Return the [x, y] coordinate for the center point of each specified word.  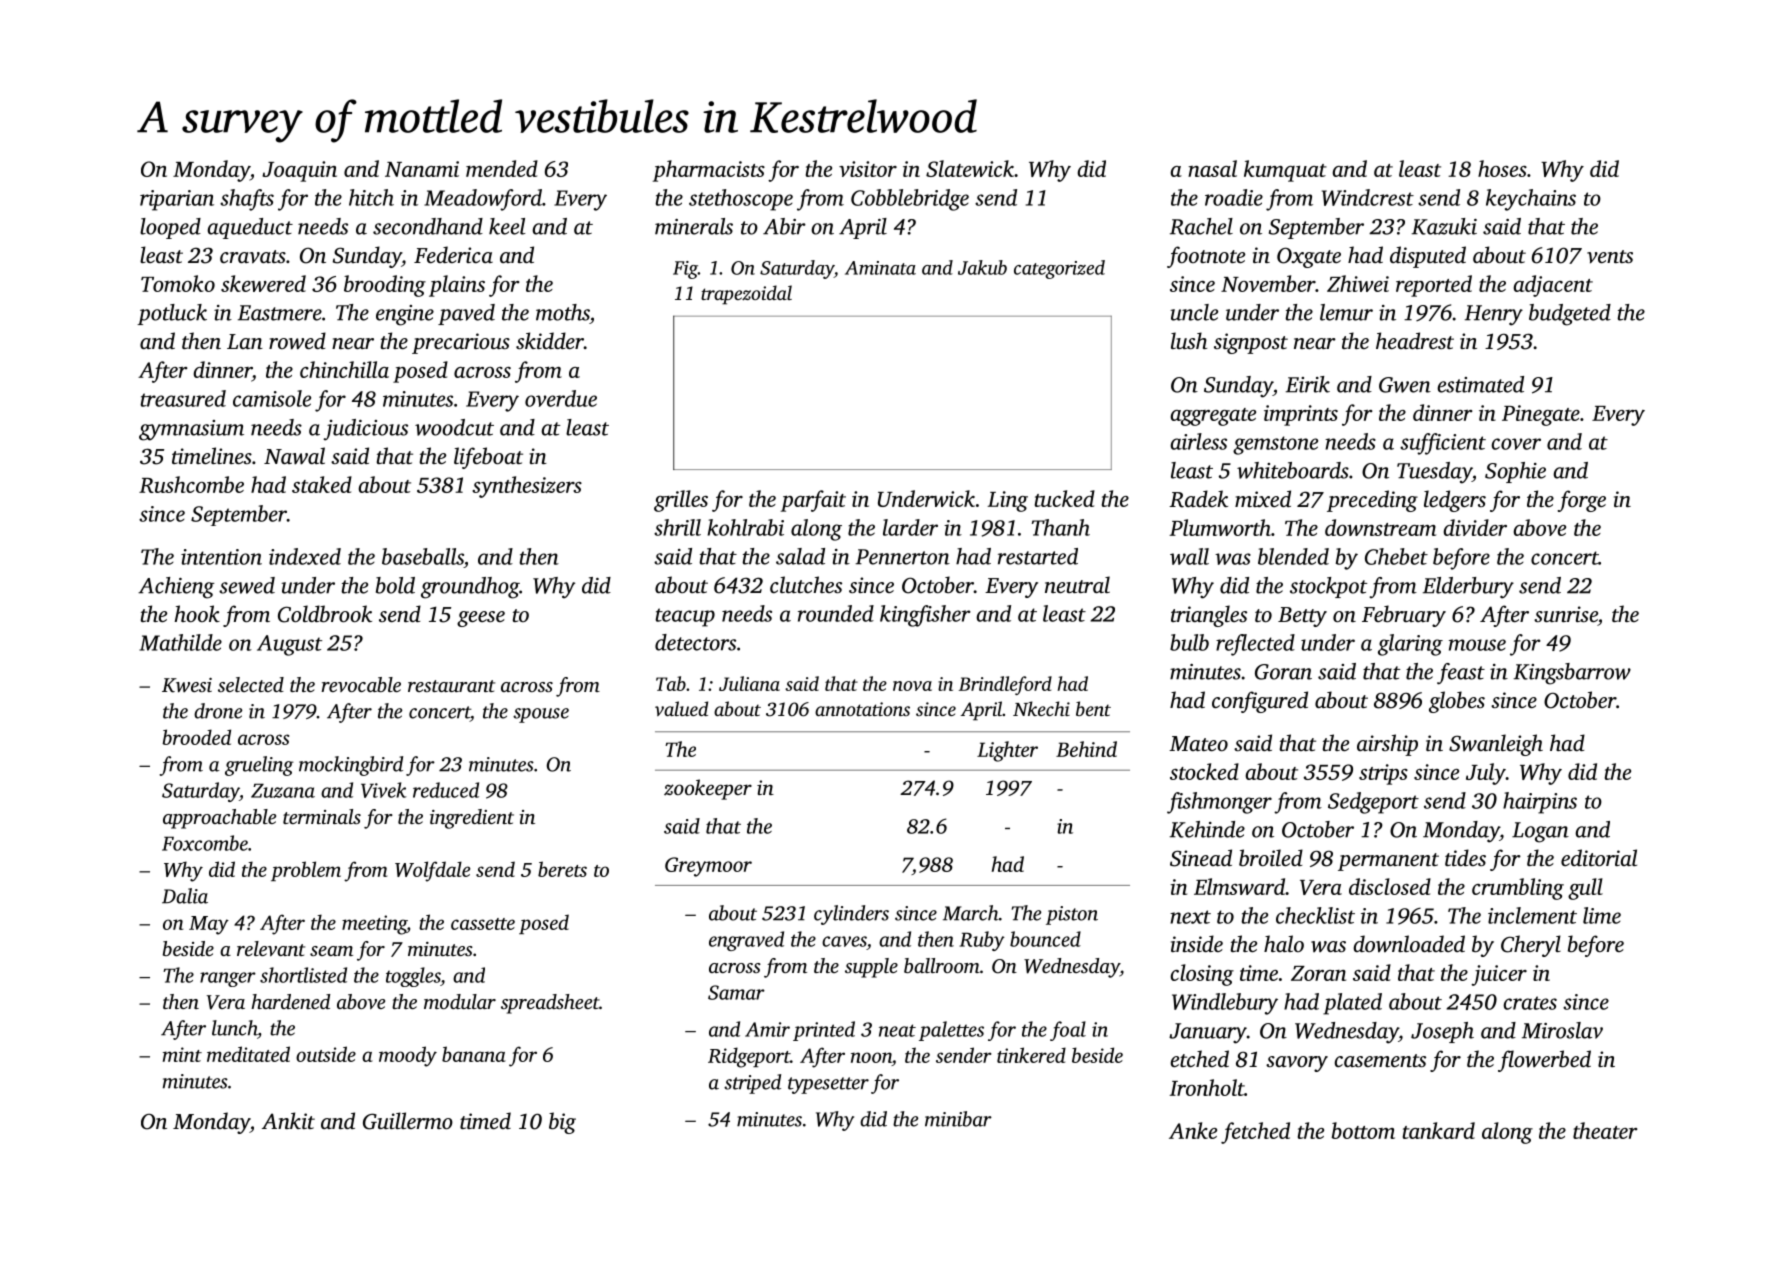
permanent [1388, 862]
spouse [541, 715]
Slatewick [970, 168]
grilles [681, 501]
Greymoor [708, 867]
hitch [371, 197]
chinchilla [344, 369]
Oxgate [1309, 257]
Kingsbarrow [1572, 674]
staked [322, 484]
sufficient [1443, 444]
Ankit [288, 1120]
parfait [813, 501]
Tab [671, 683]
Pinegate [1541, 415]
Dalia [185, 896]
